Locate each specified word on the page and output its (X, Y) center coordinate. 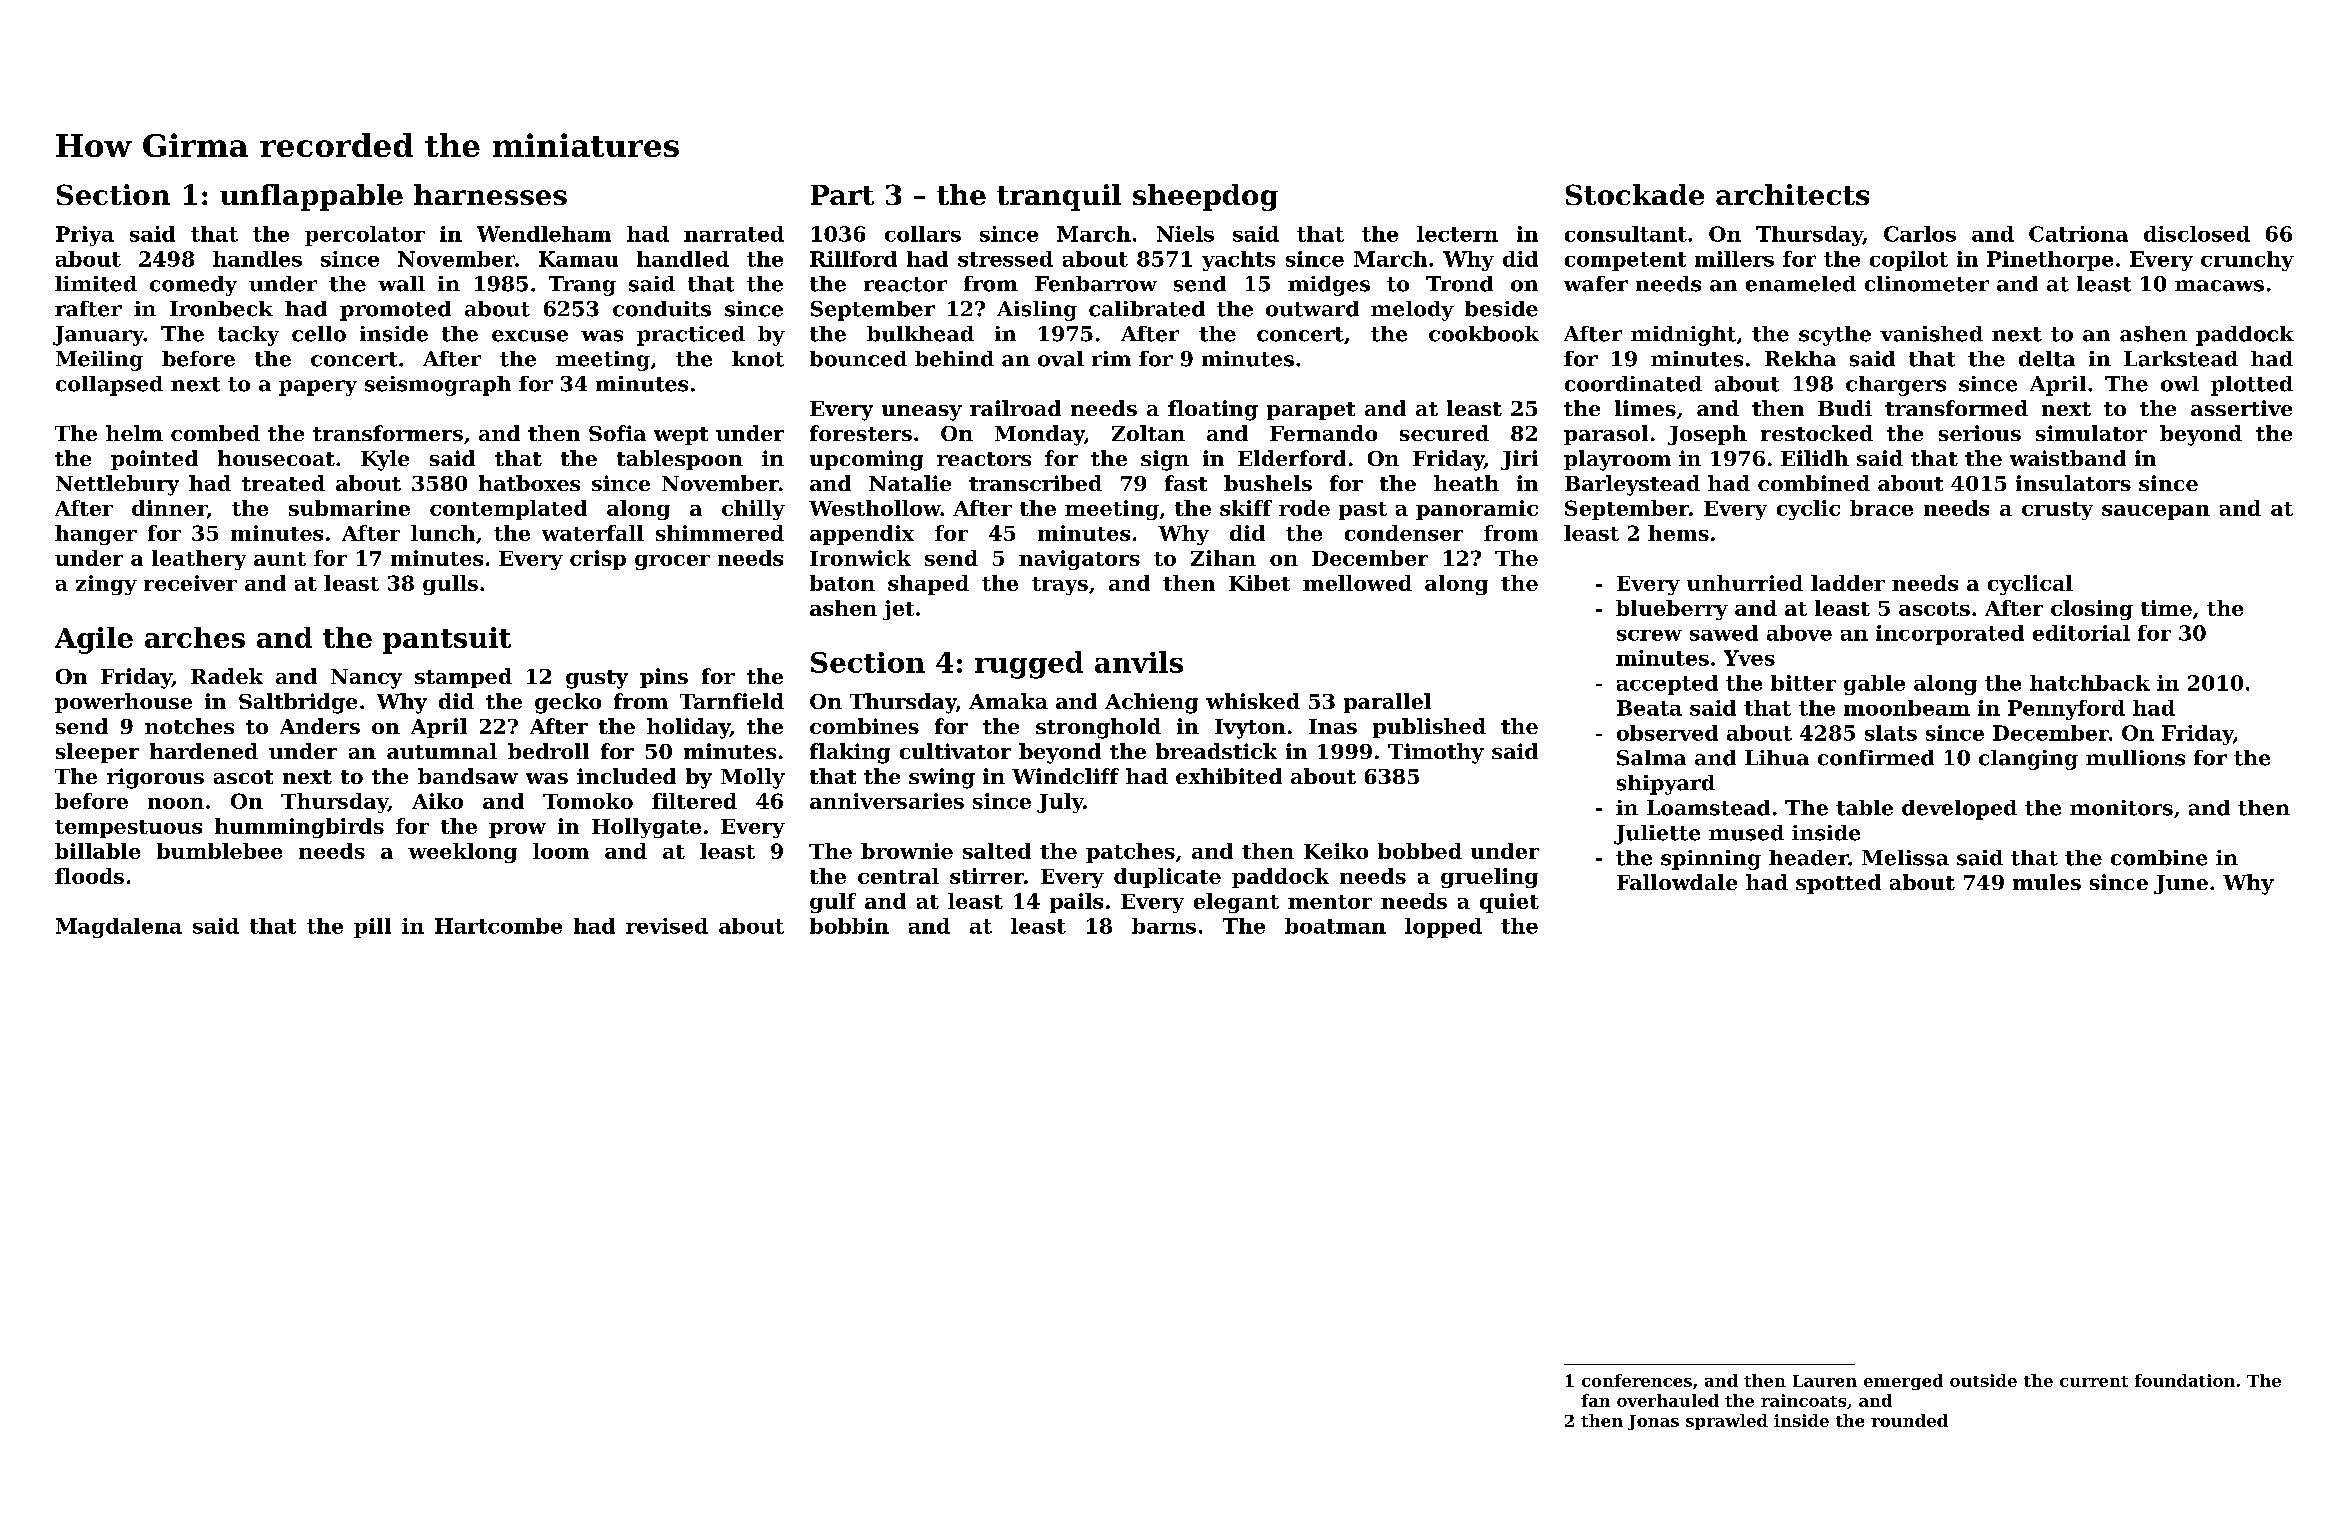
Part (842, 195)
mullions (2135, 758)
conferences (1637, 1380)
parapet (1311, 411)
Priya (85, 236)
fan (1595, 1400)
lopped (1443, 928)
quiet (1509, 903)
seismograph (438, 386)
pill (372, 928)
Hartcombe (498, 926)
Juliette (1657, 835)
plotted (2252, 386)
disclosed (2197, 234)
